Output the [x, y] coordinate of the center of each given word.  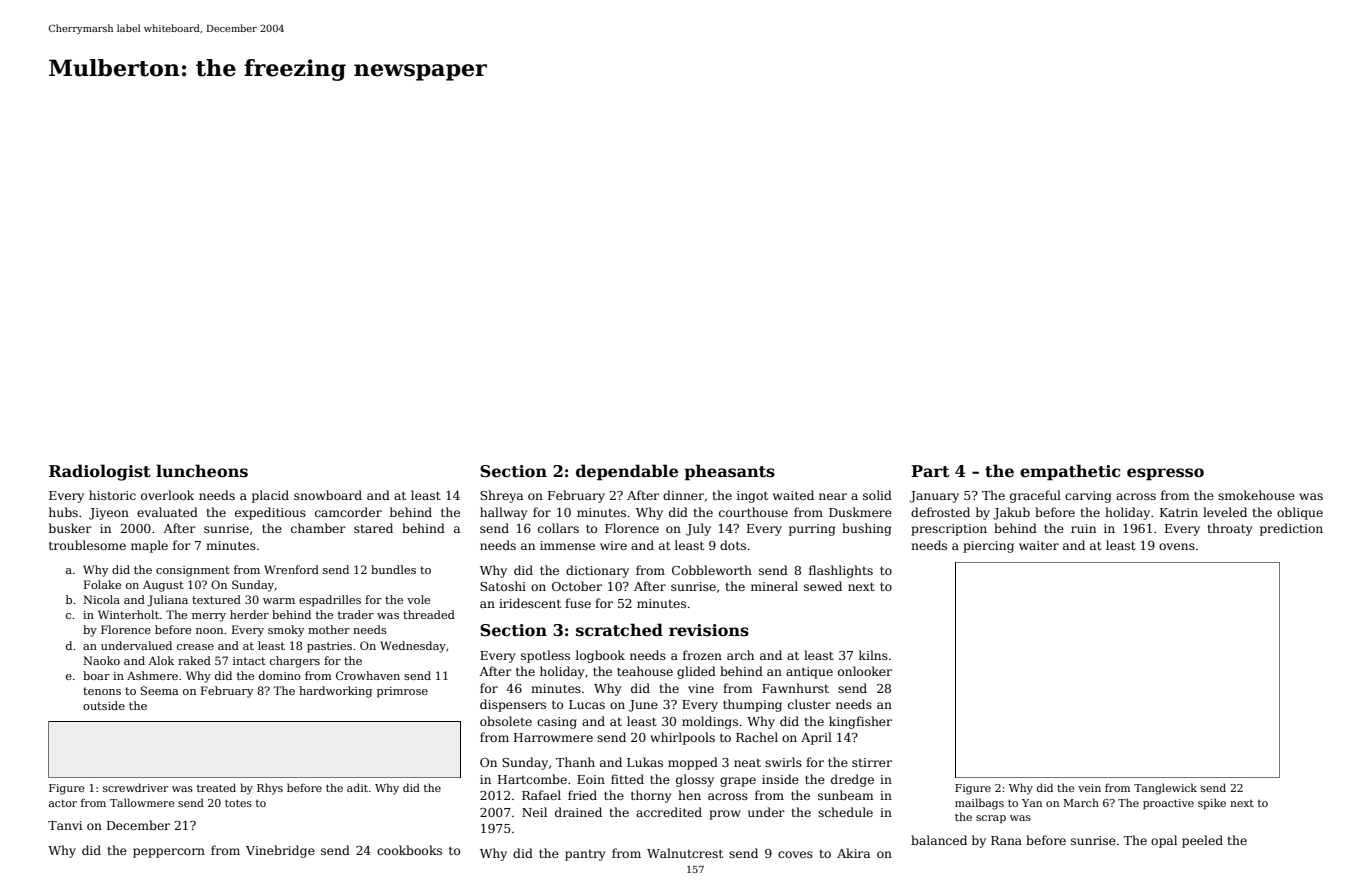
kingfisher [860, 722]
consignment [193, 571]
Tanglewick [1165, 789]
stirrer [872, 762]
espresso [1165, 474]
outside [104, 705]
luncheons [202, 471]
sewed [823, 586]
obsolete [506, 721]
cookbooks [409, 850]
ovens [1177, 546]
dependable [627, 472]
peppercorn [169, 853]
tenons [102, 691]
